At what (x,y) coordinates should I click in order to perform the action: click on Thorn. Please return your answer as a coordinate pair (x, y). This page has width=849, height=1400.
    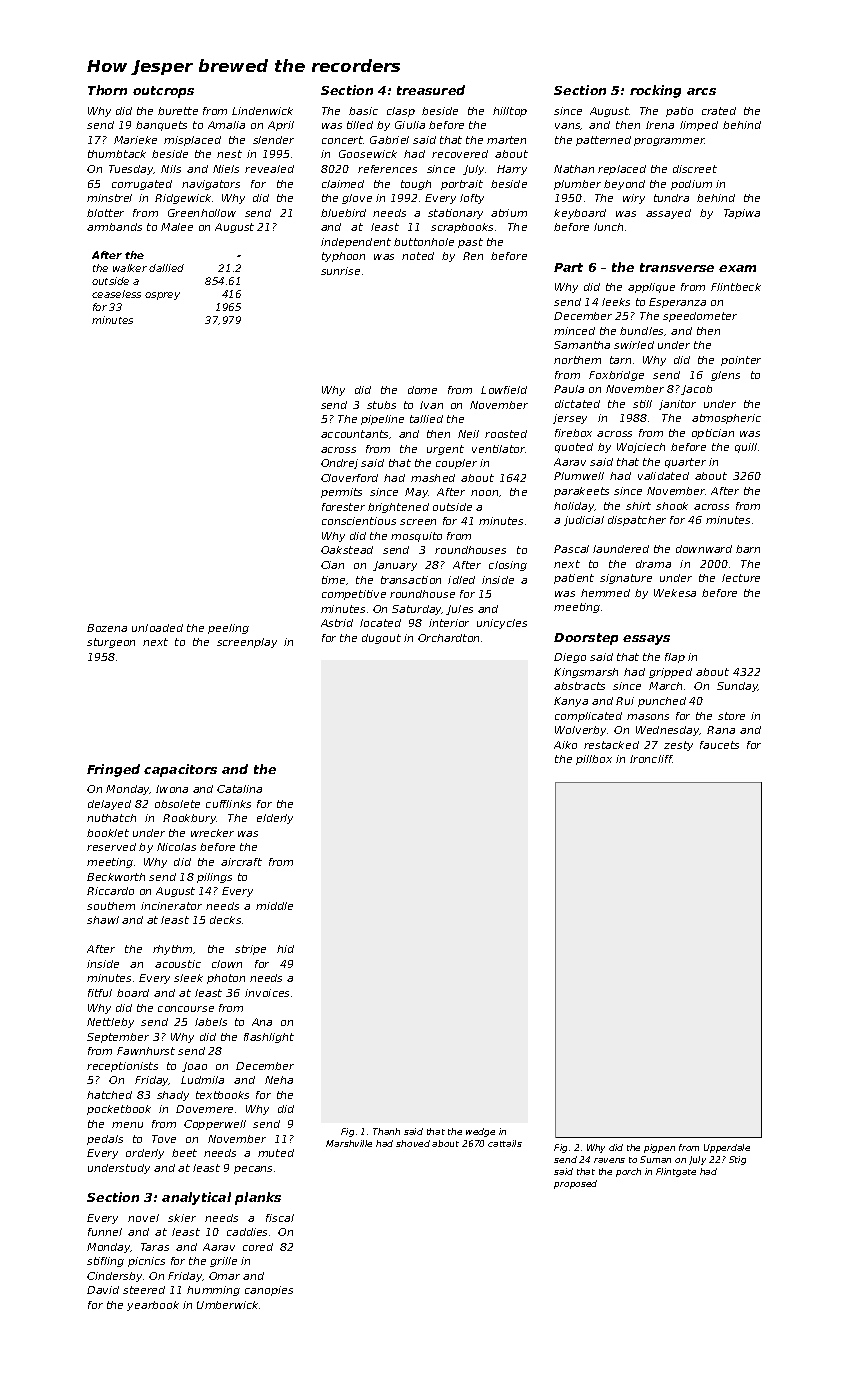
    Looking at the image, I should click on (107, 90).
